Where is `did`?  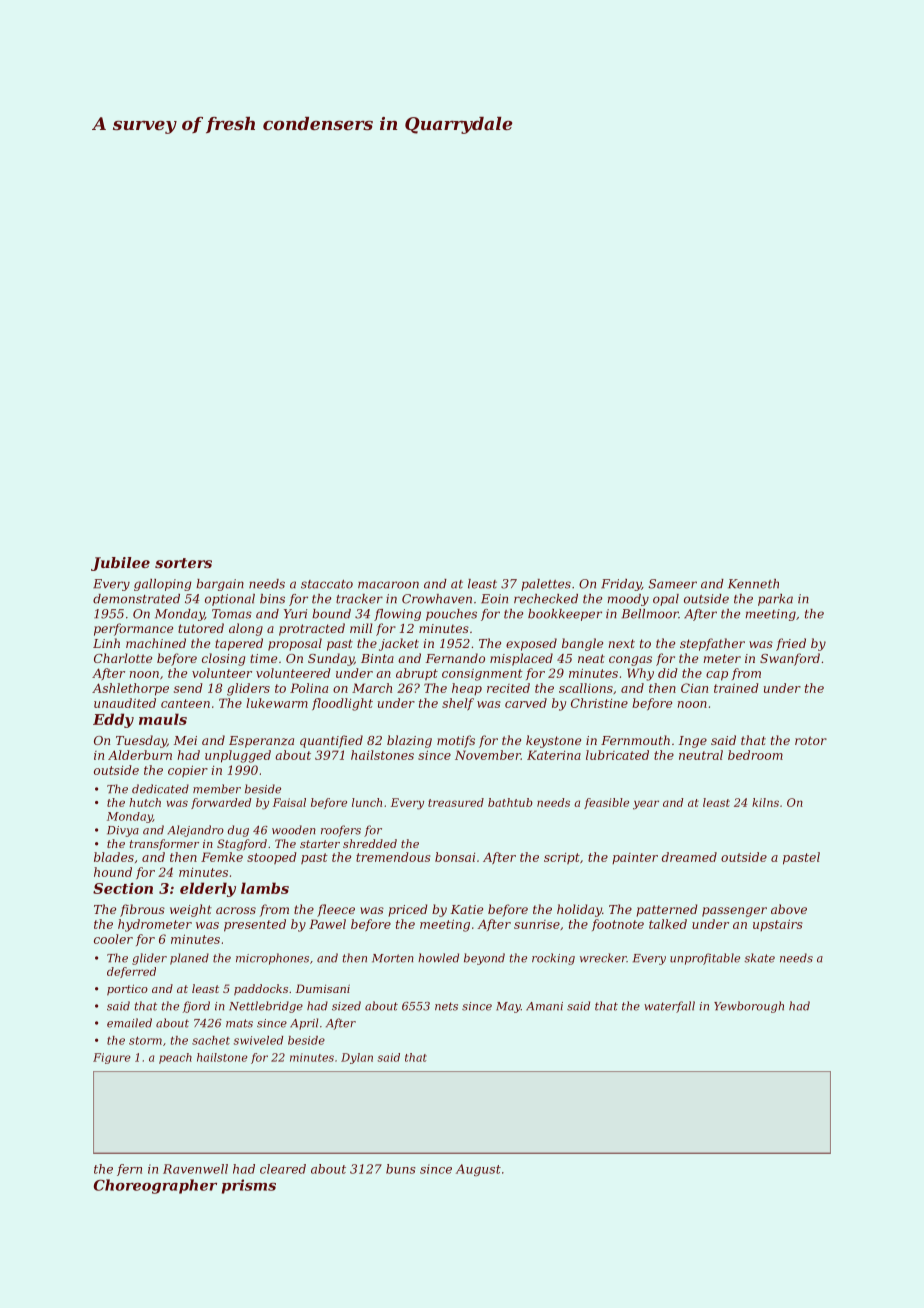
did is located at coordinates (668, 673).
